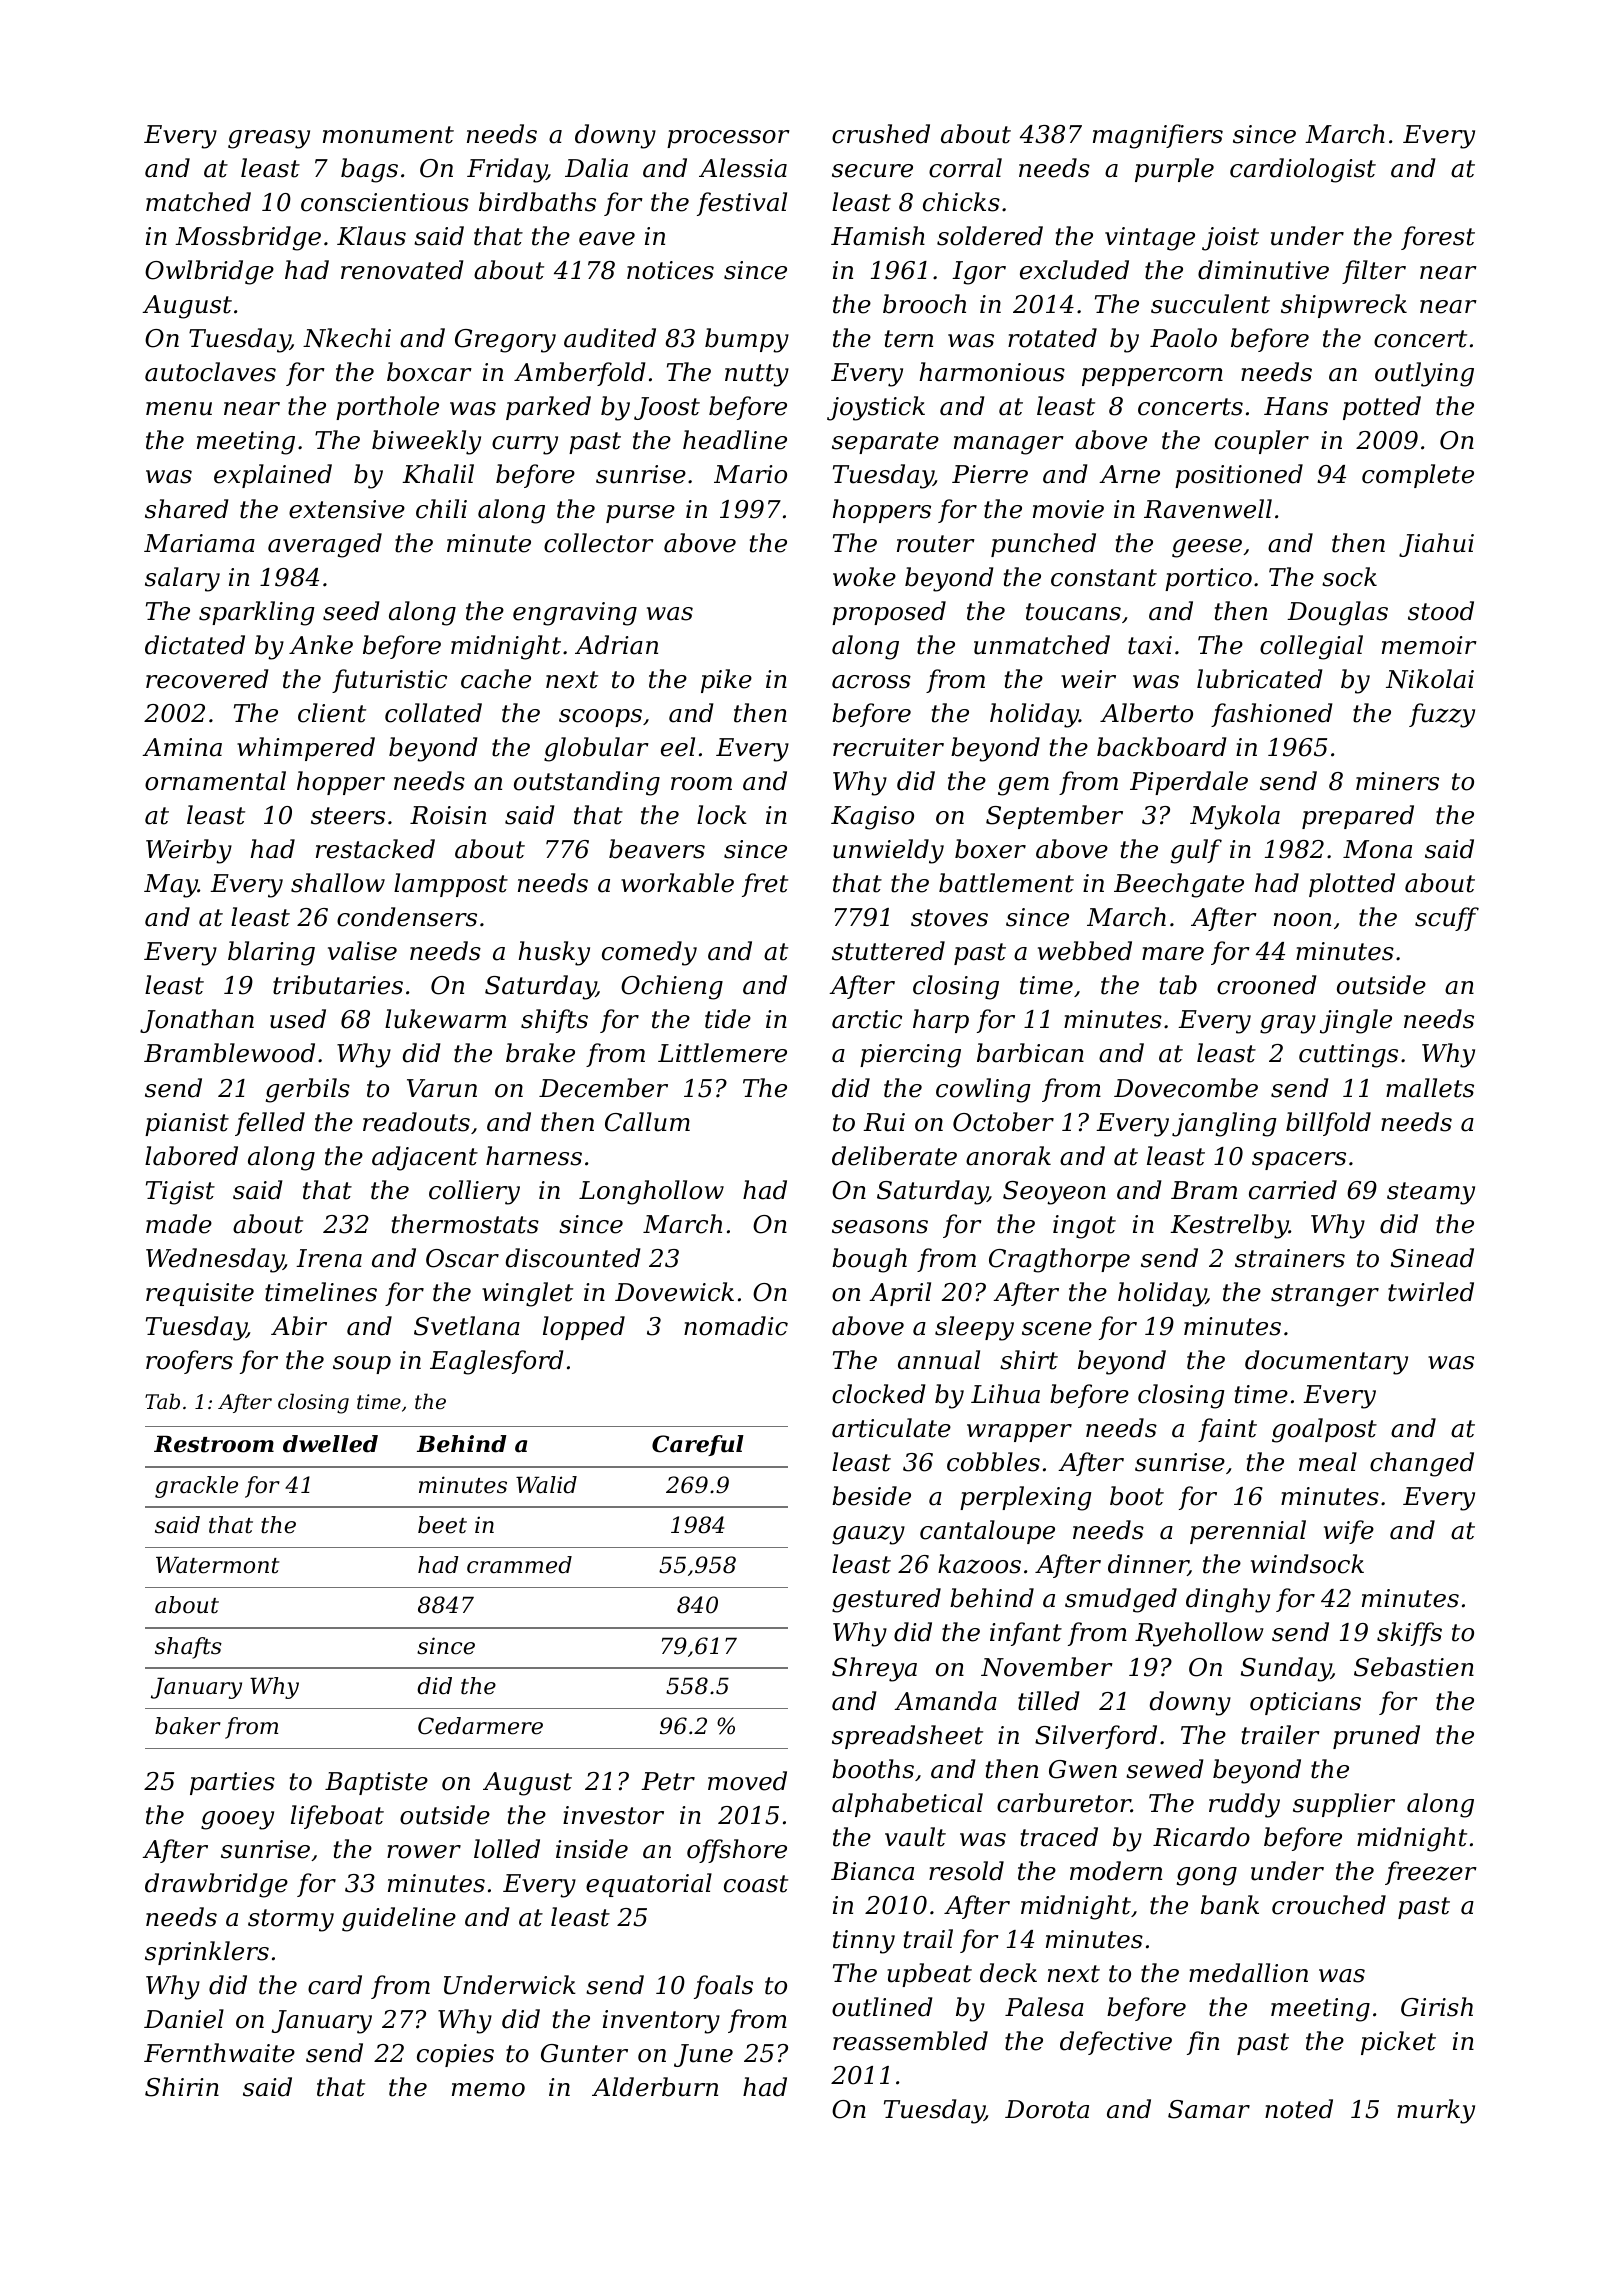 This screenshot has width=1620, height=2292. I want to click on inventory, so click(661, 2022).
